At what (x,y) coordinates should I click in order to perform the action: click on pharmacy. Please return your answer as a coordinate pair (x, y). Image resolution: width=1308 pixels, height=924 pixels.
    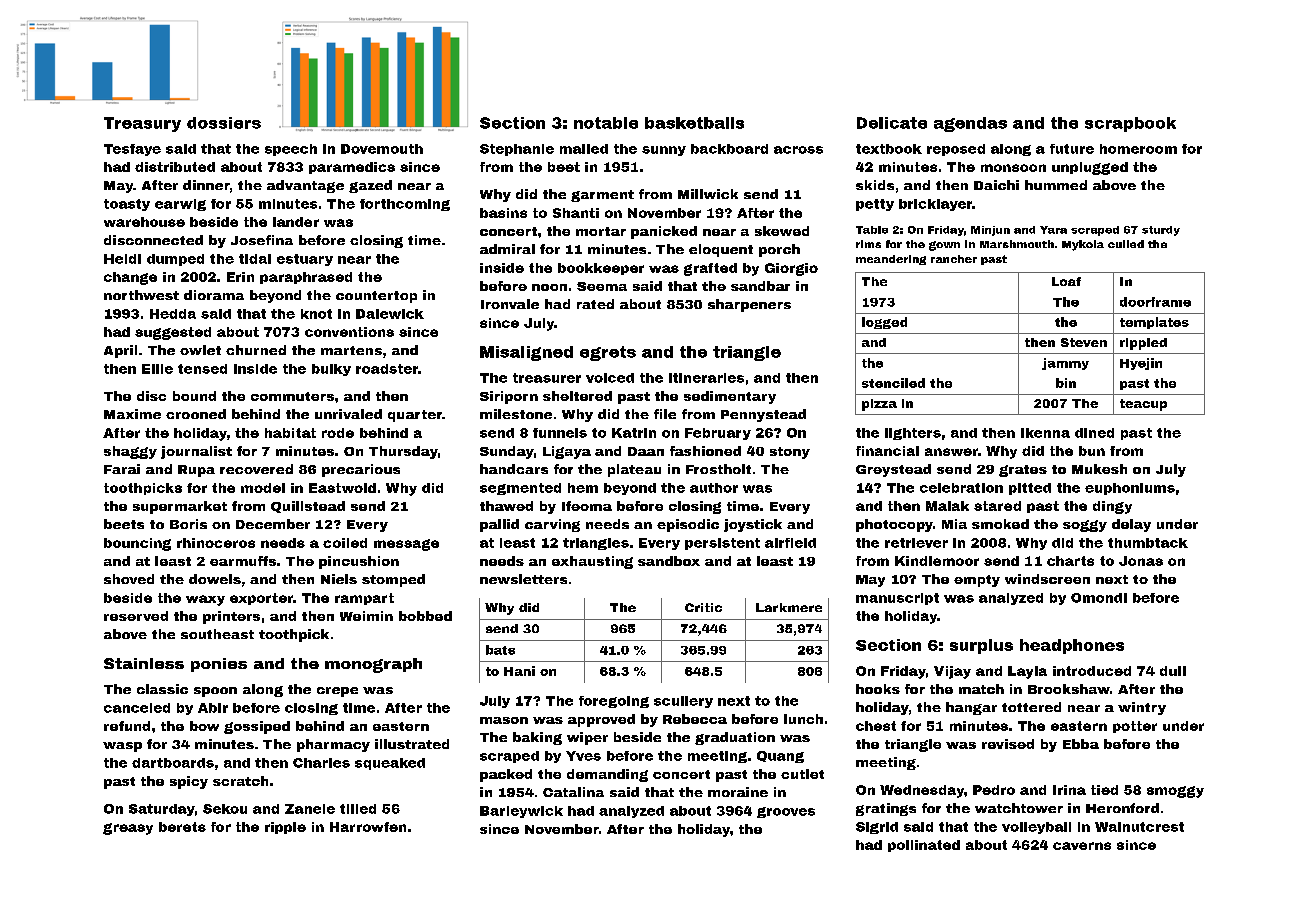
    Looking at the image, I should click on (333, 745).
